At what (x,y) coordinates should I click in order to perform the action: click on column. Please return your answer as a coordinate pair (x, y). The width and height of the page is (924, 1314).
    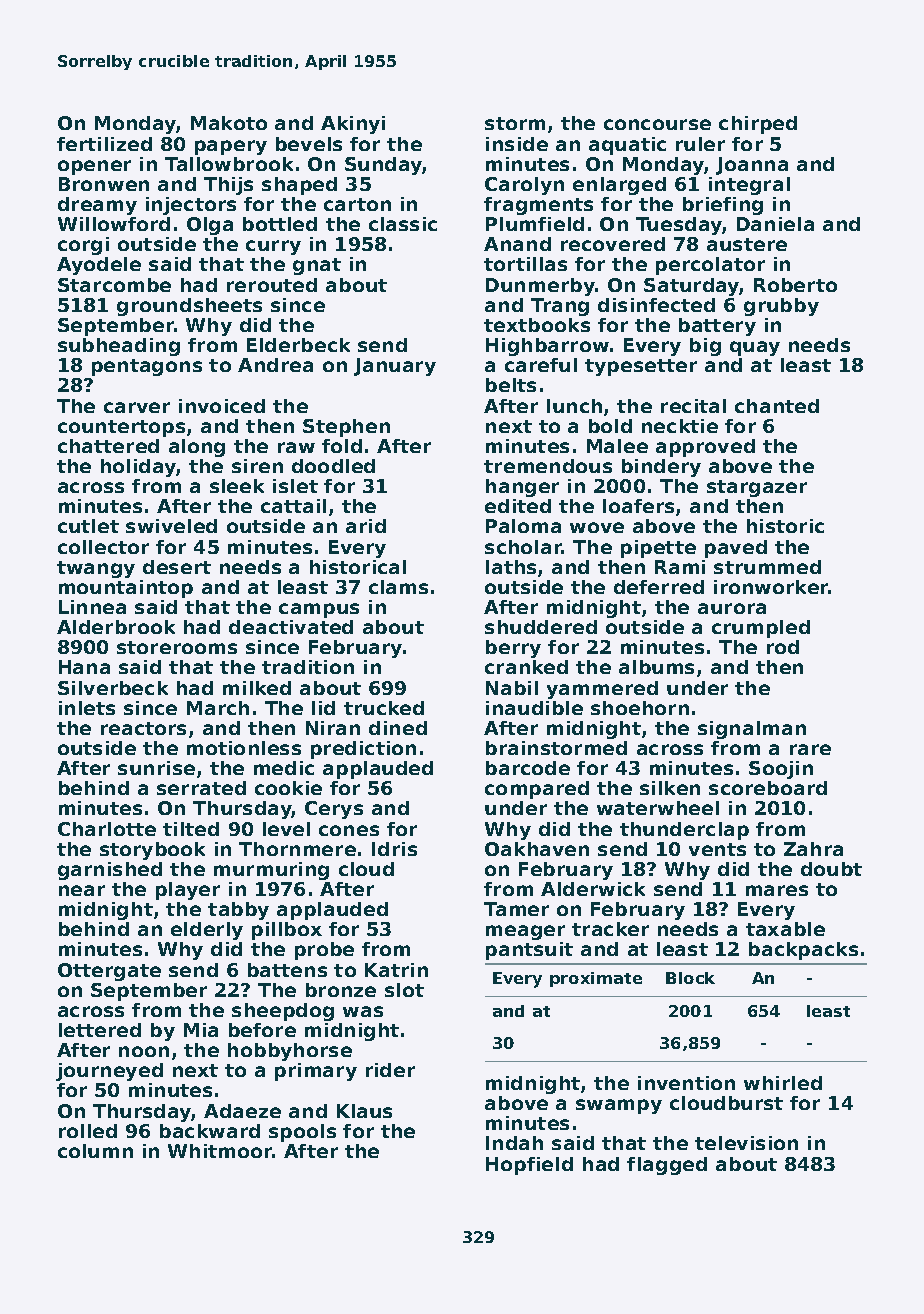
    Looking at the image, I should click on (95, 1151).
